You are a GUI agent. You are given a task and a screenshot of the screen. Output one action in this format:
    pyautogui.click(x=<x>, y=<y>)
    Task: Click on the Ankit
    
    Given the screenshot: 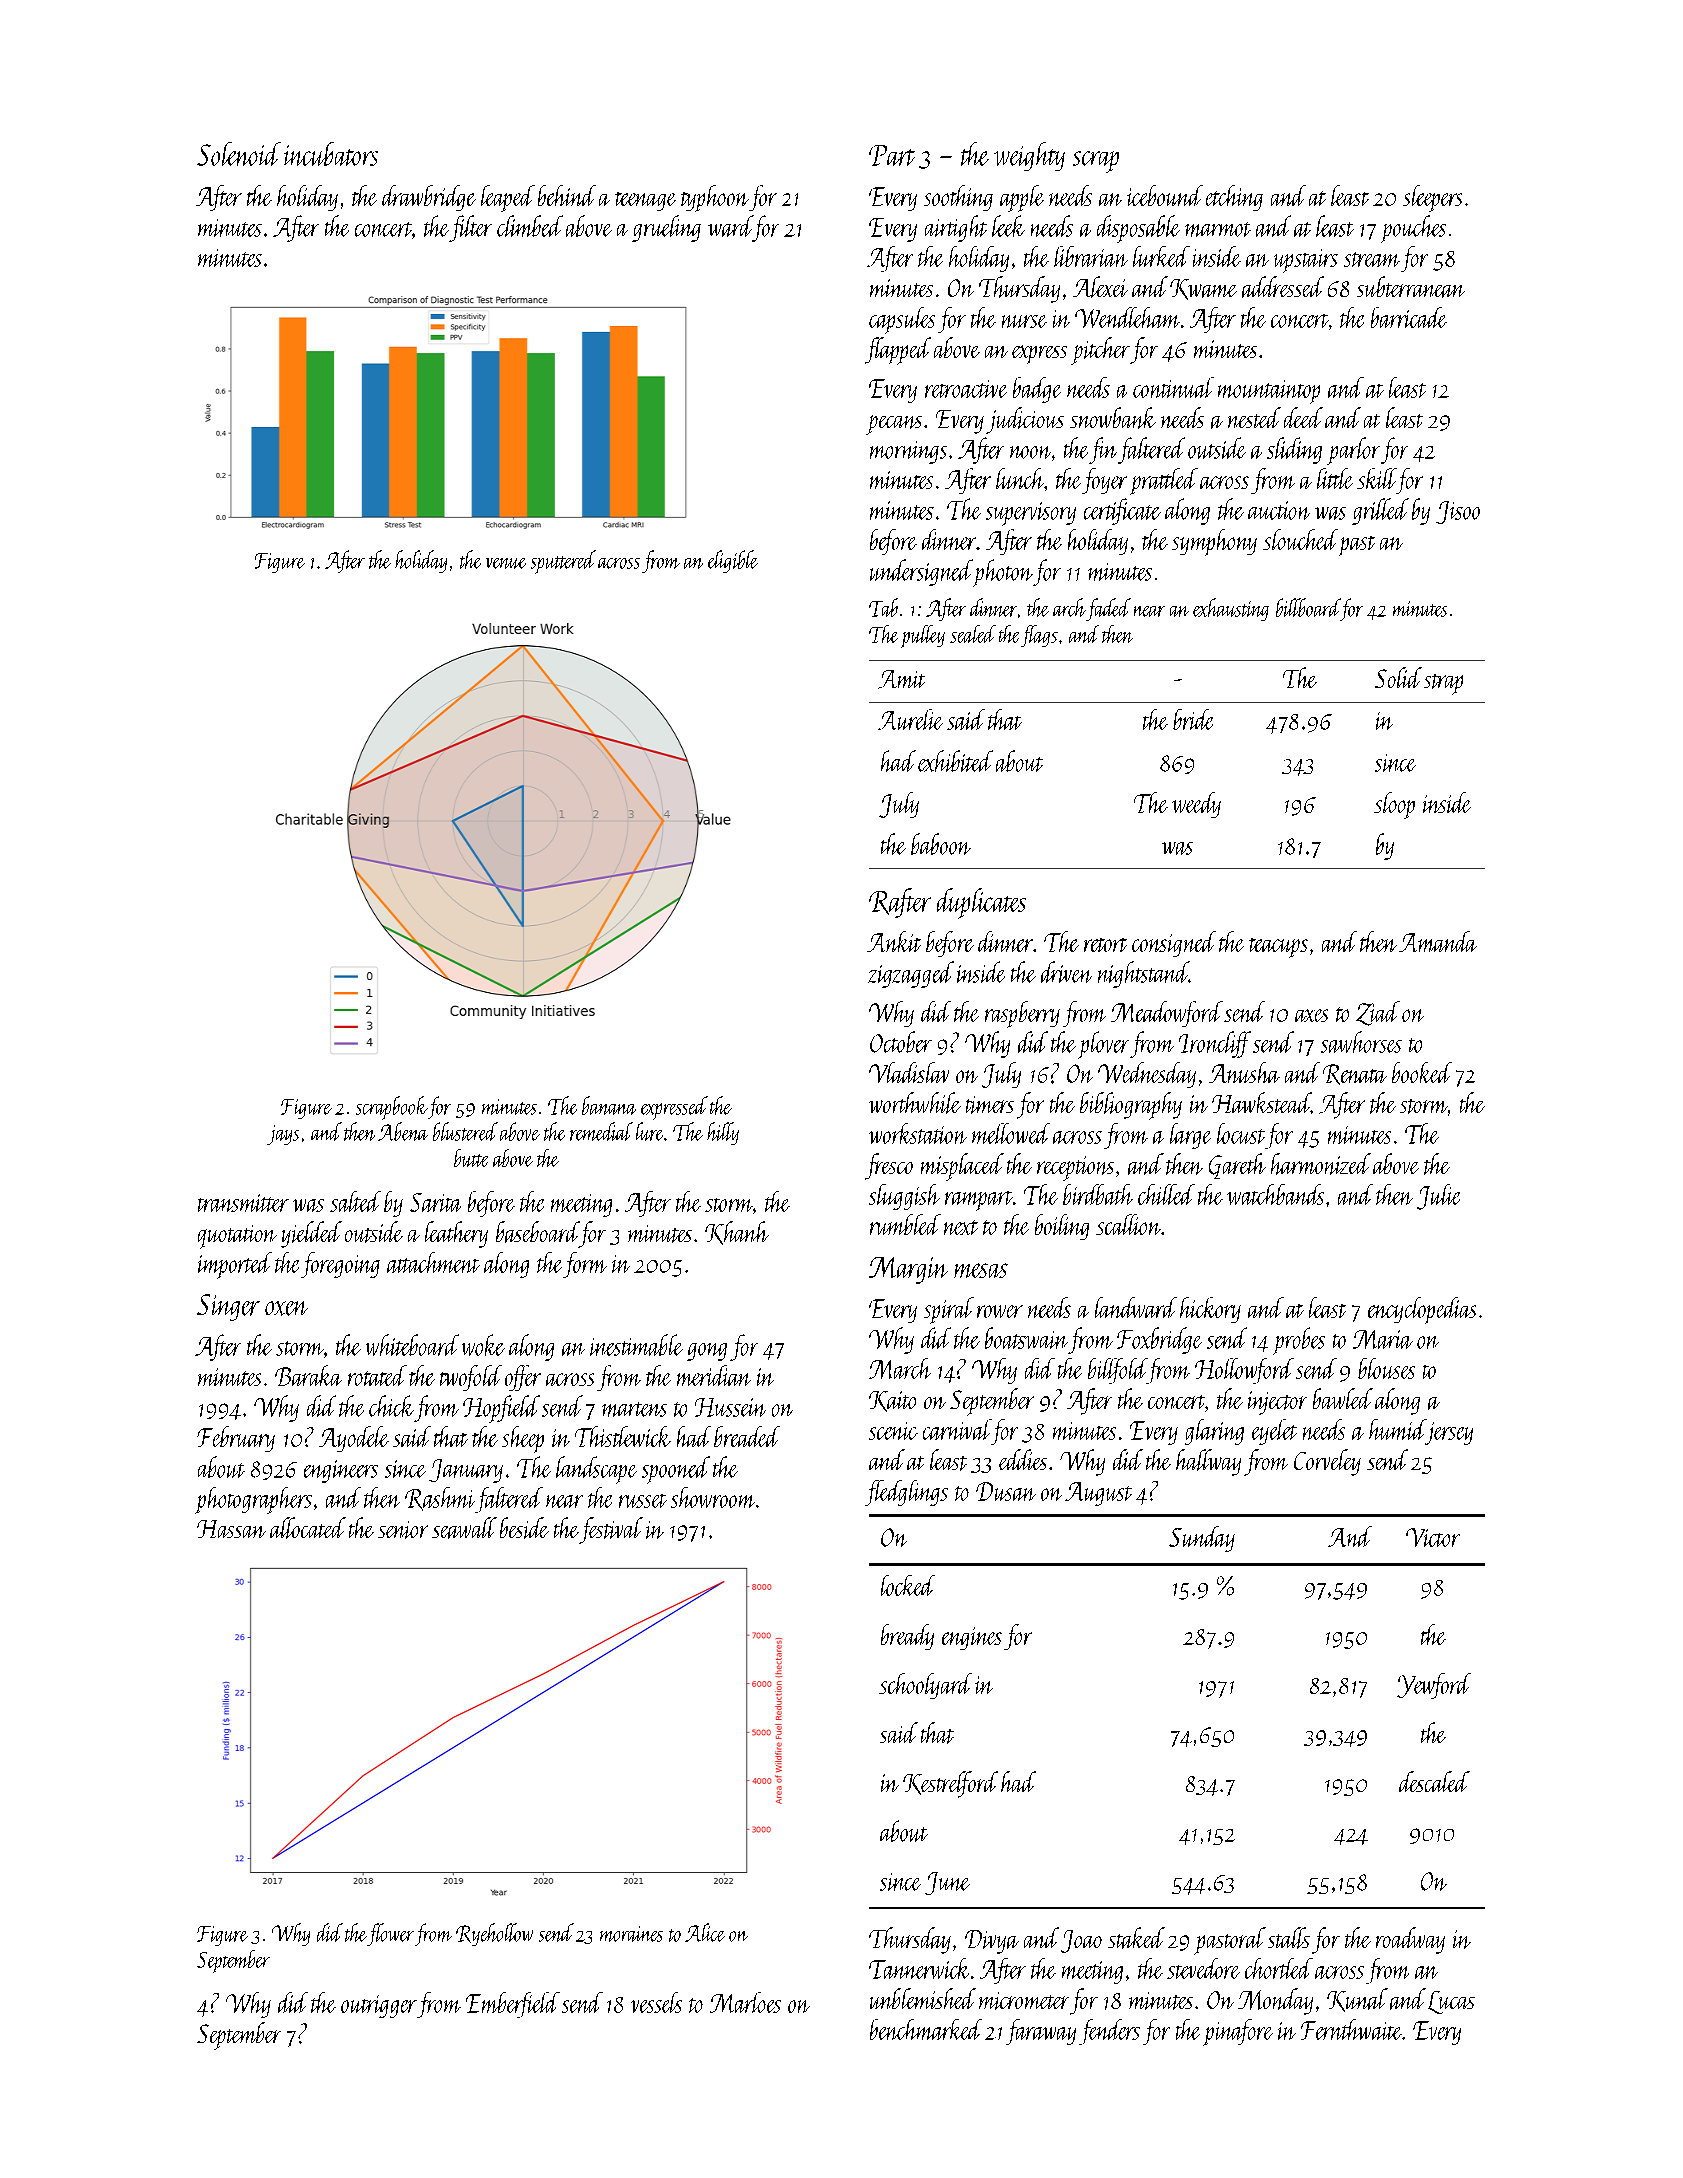 What is the action you would take?
    pyautogui.click(x=894, y=941)
